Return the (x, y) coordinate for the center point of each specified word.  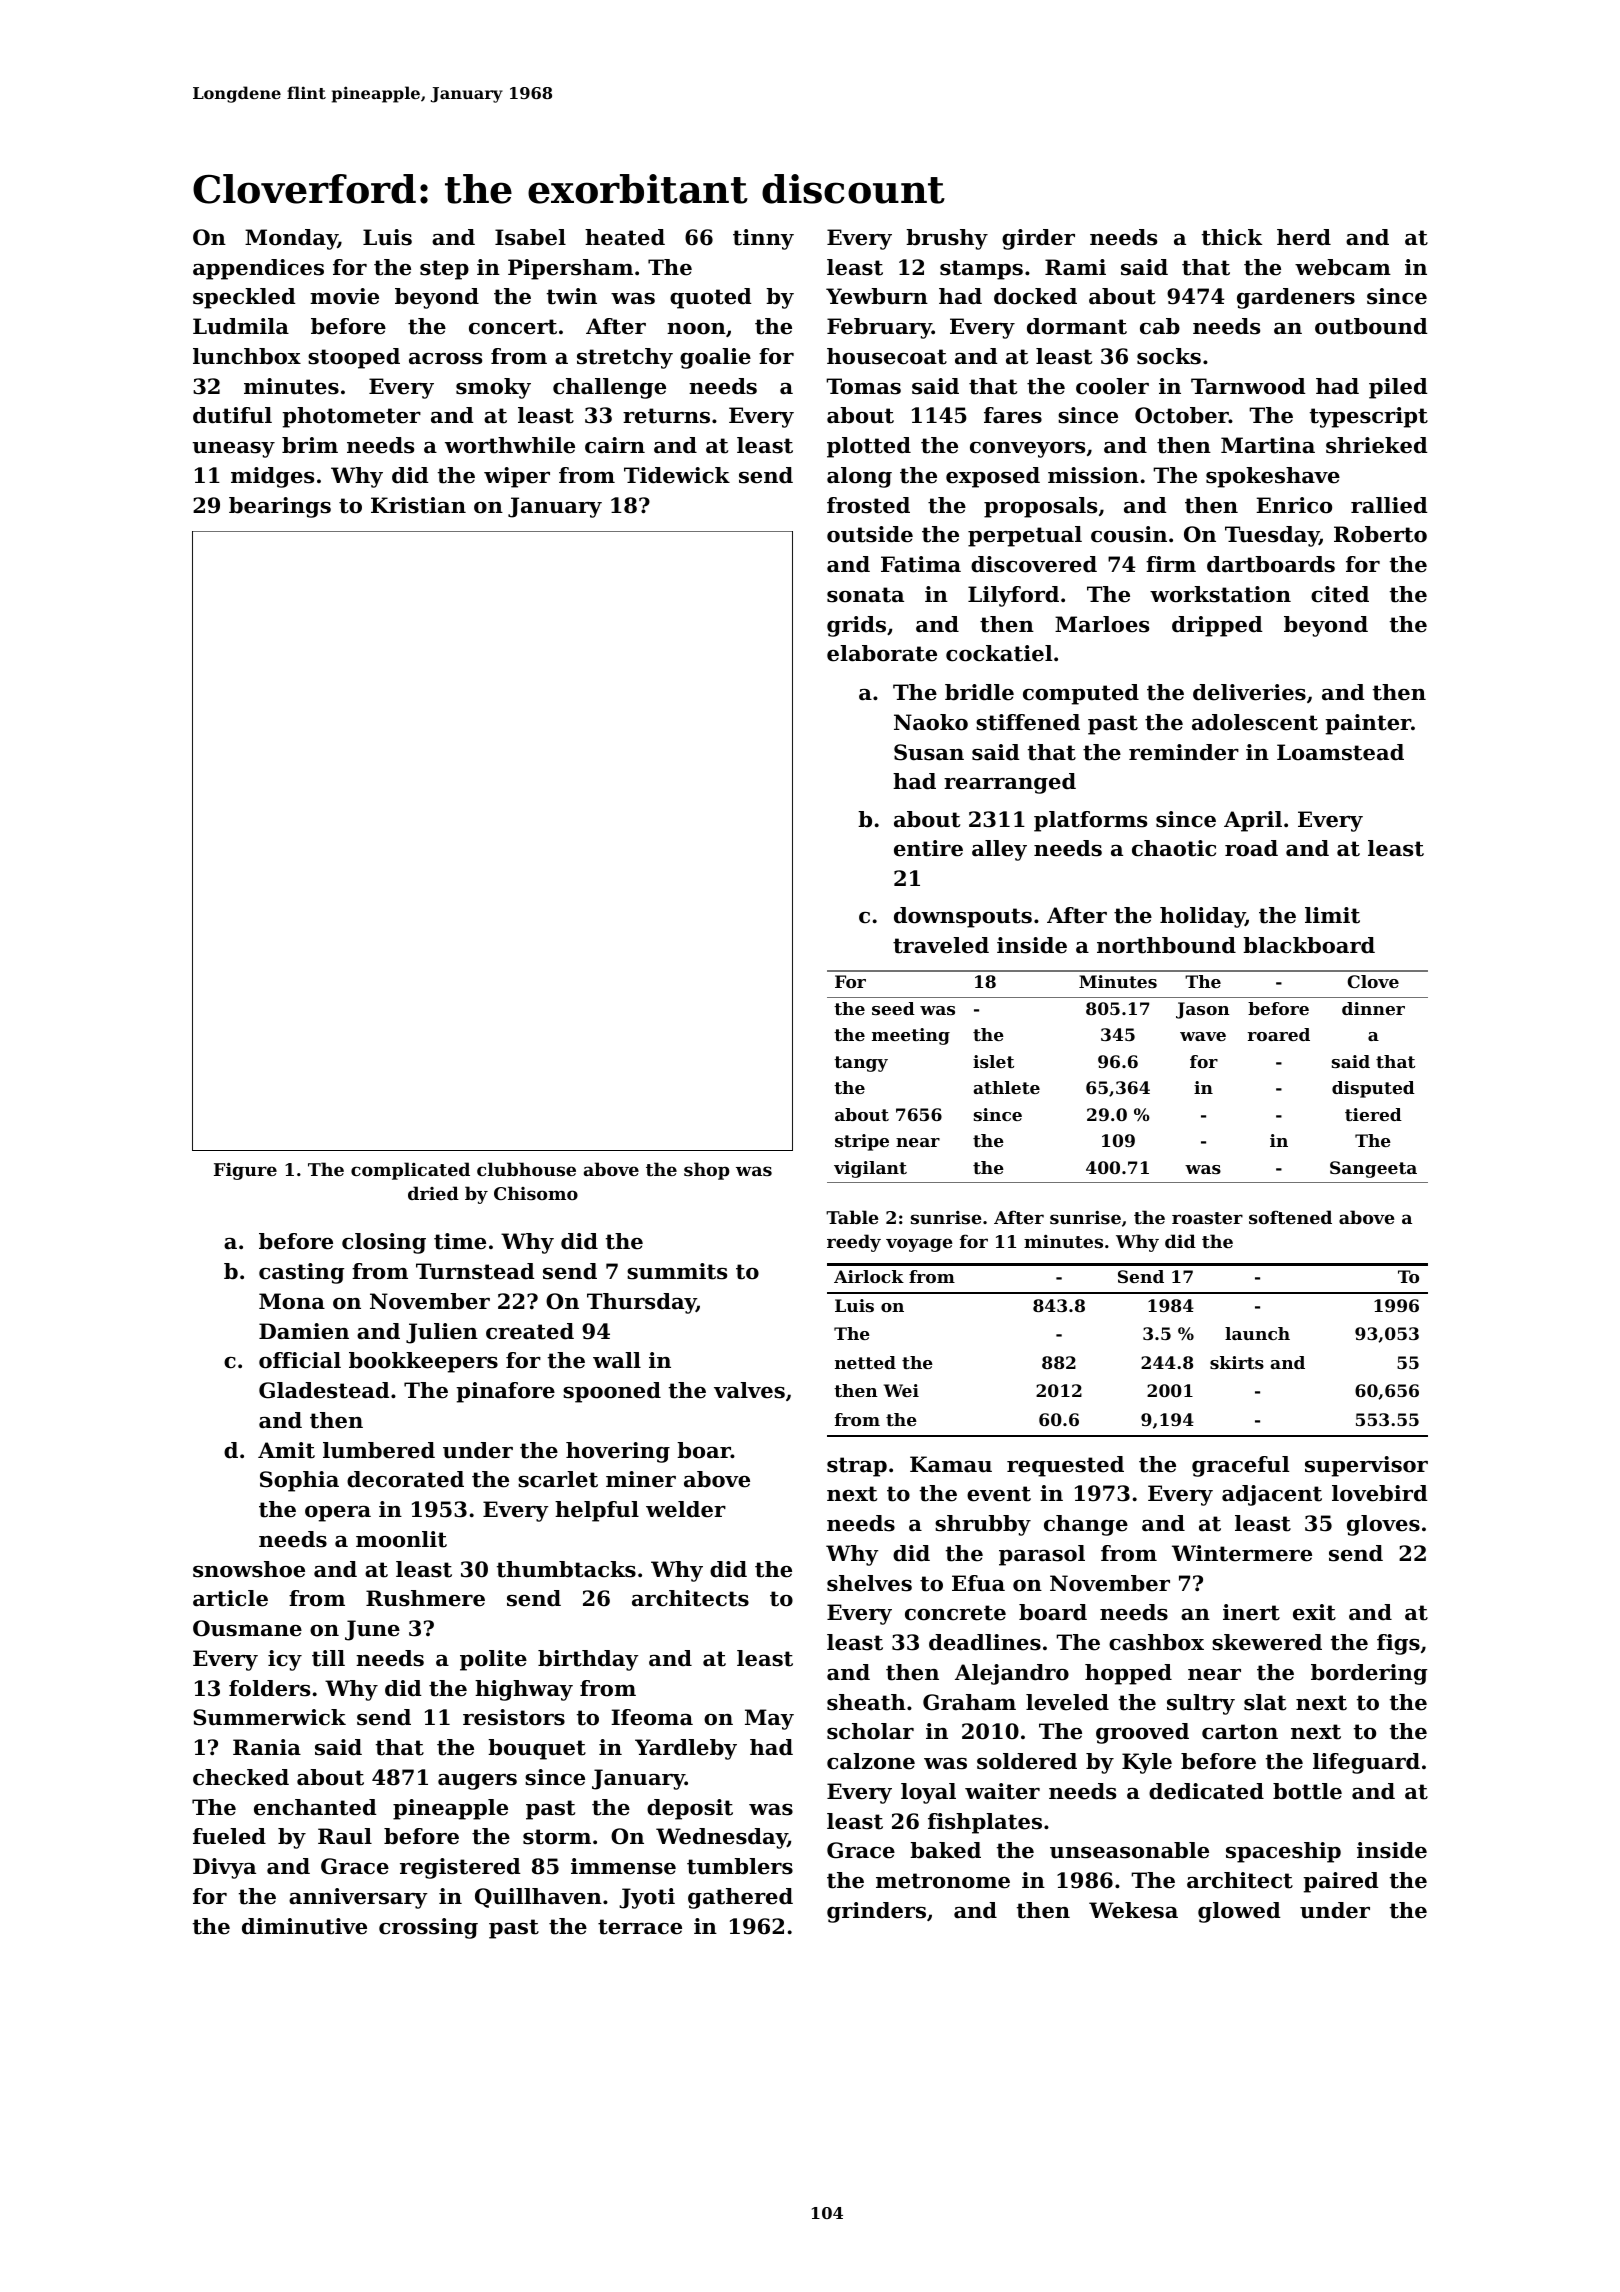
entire (928, 848)
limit (1332, 915)
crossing (428, 1928)
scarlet (558, 1479)
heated (625, 237)
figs (1398, 1644)
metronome (943, 1881)
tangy (861, 1064)
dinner (1373, 1008)
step (444, 270)
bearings (280, 507)
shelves (869, 1583)
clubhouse (526, 1169)
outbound (1371, 326)
